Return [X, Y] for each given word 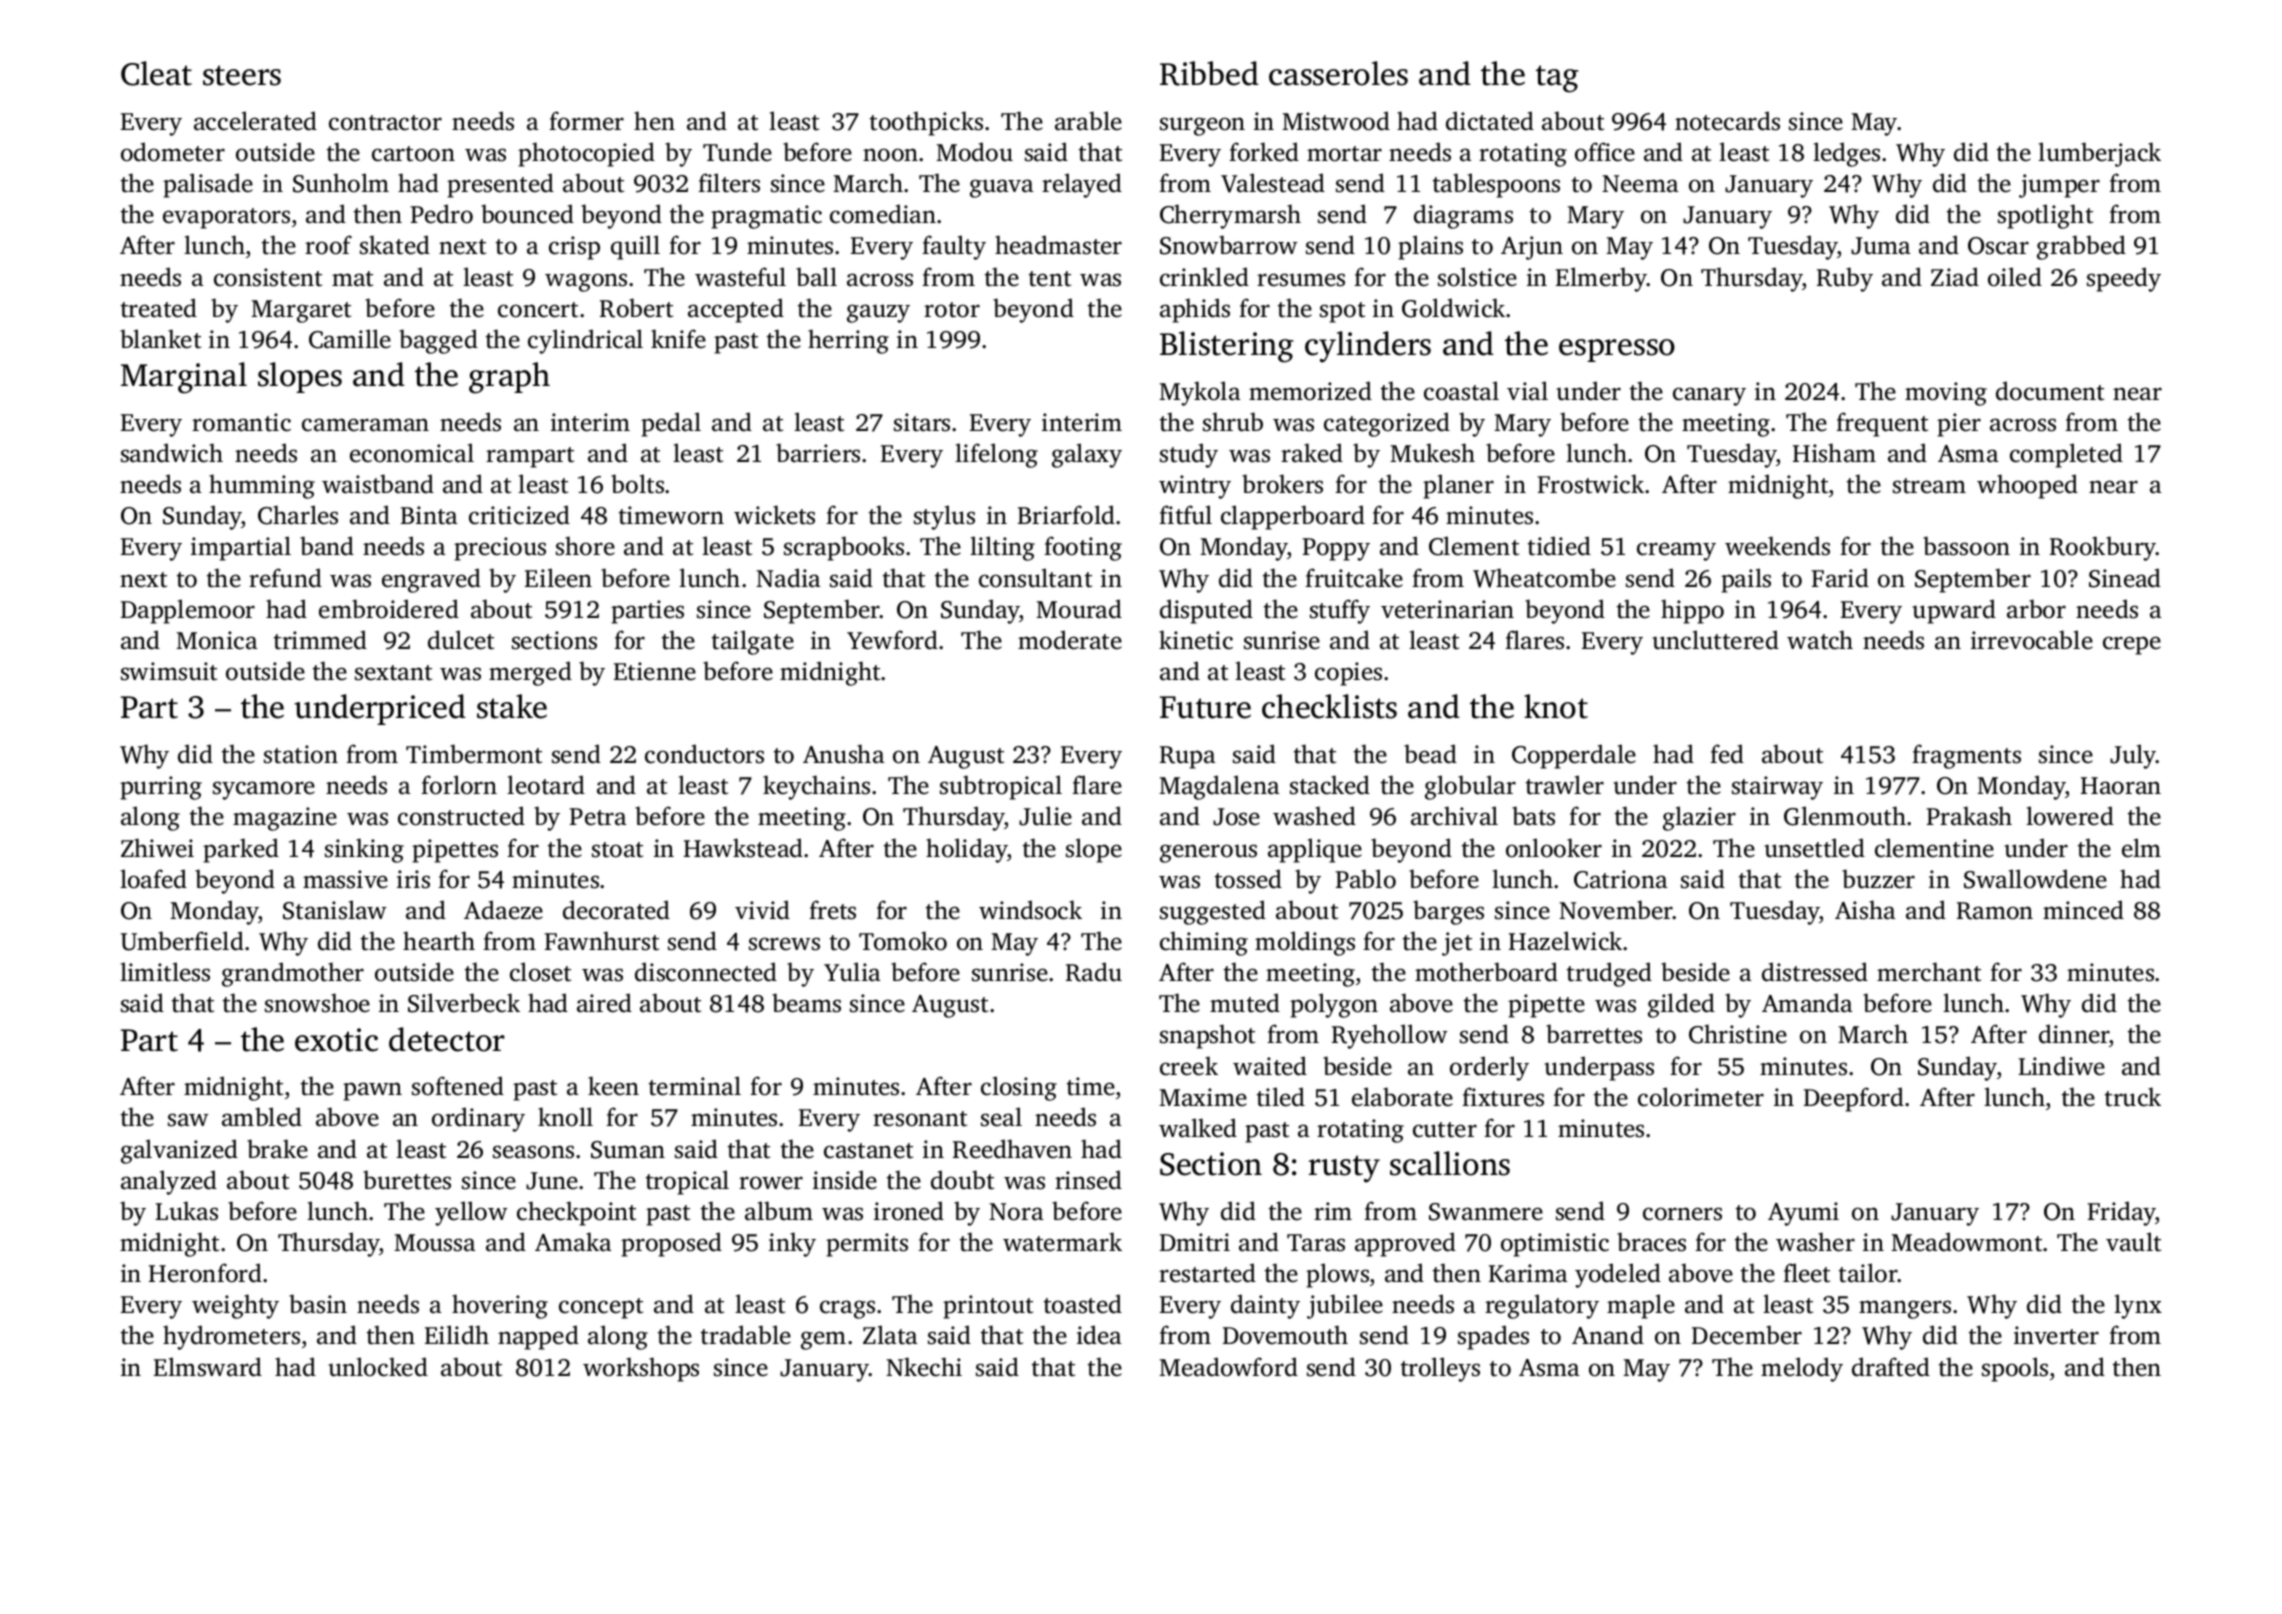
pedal [671, 424]
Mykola [1200, 393]
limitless [165, 972]
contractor [385, 123]
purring [161, 788]
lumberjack [2099, 154]
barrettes [1594, 1034]
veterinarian [1447, 609]
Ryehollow [1390, 1036]
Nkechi [924, 1367]
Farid [1840, 578]
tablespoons [1496, 185]
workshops [641, 1369]
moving [1946, 394]
